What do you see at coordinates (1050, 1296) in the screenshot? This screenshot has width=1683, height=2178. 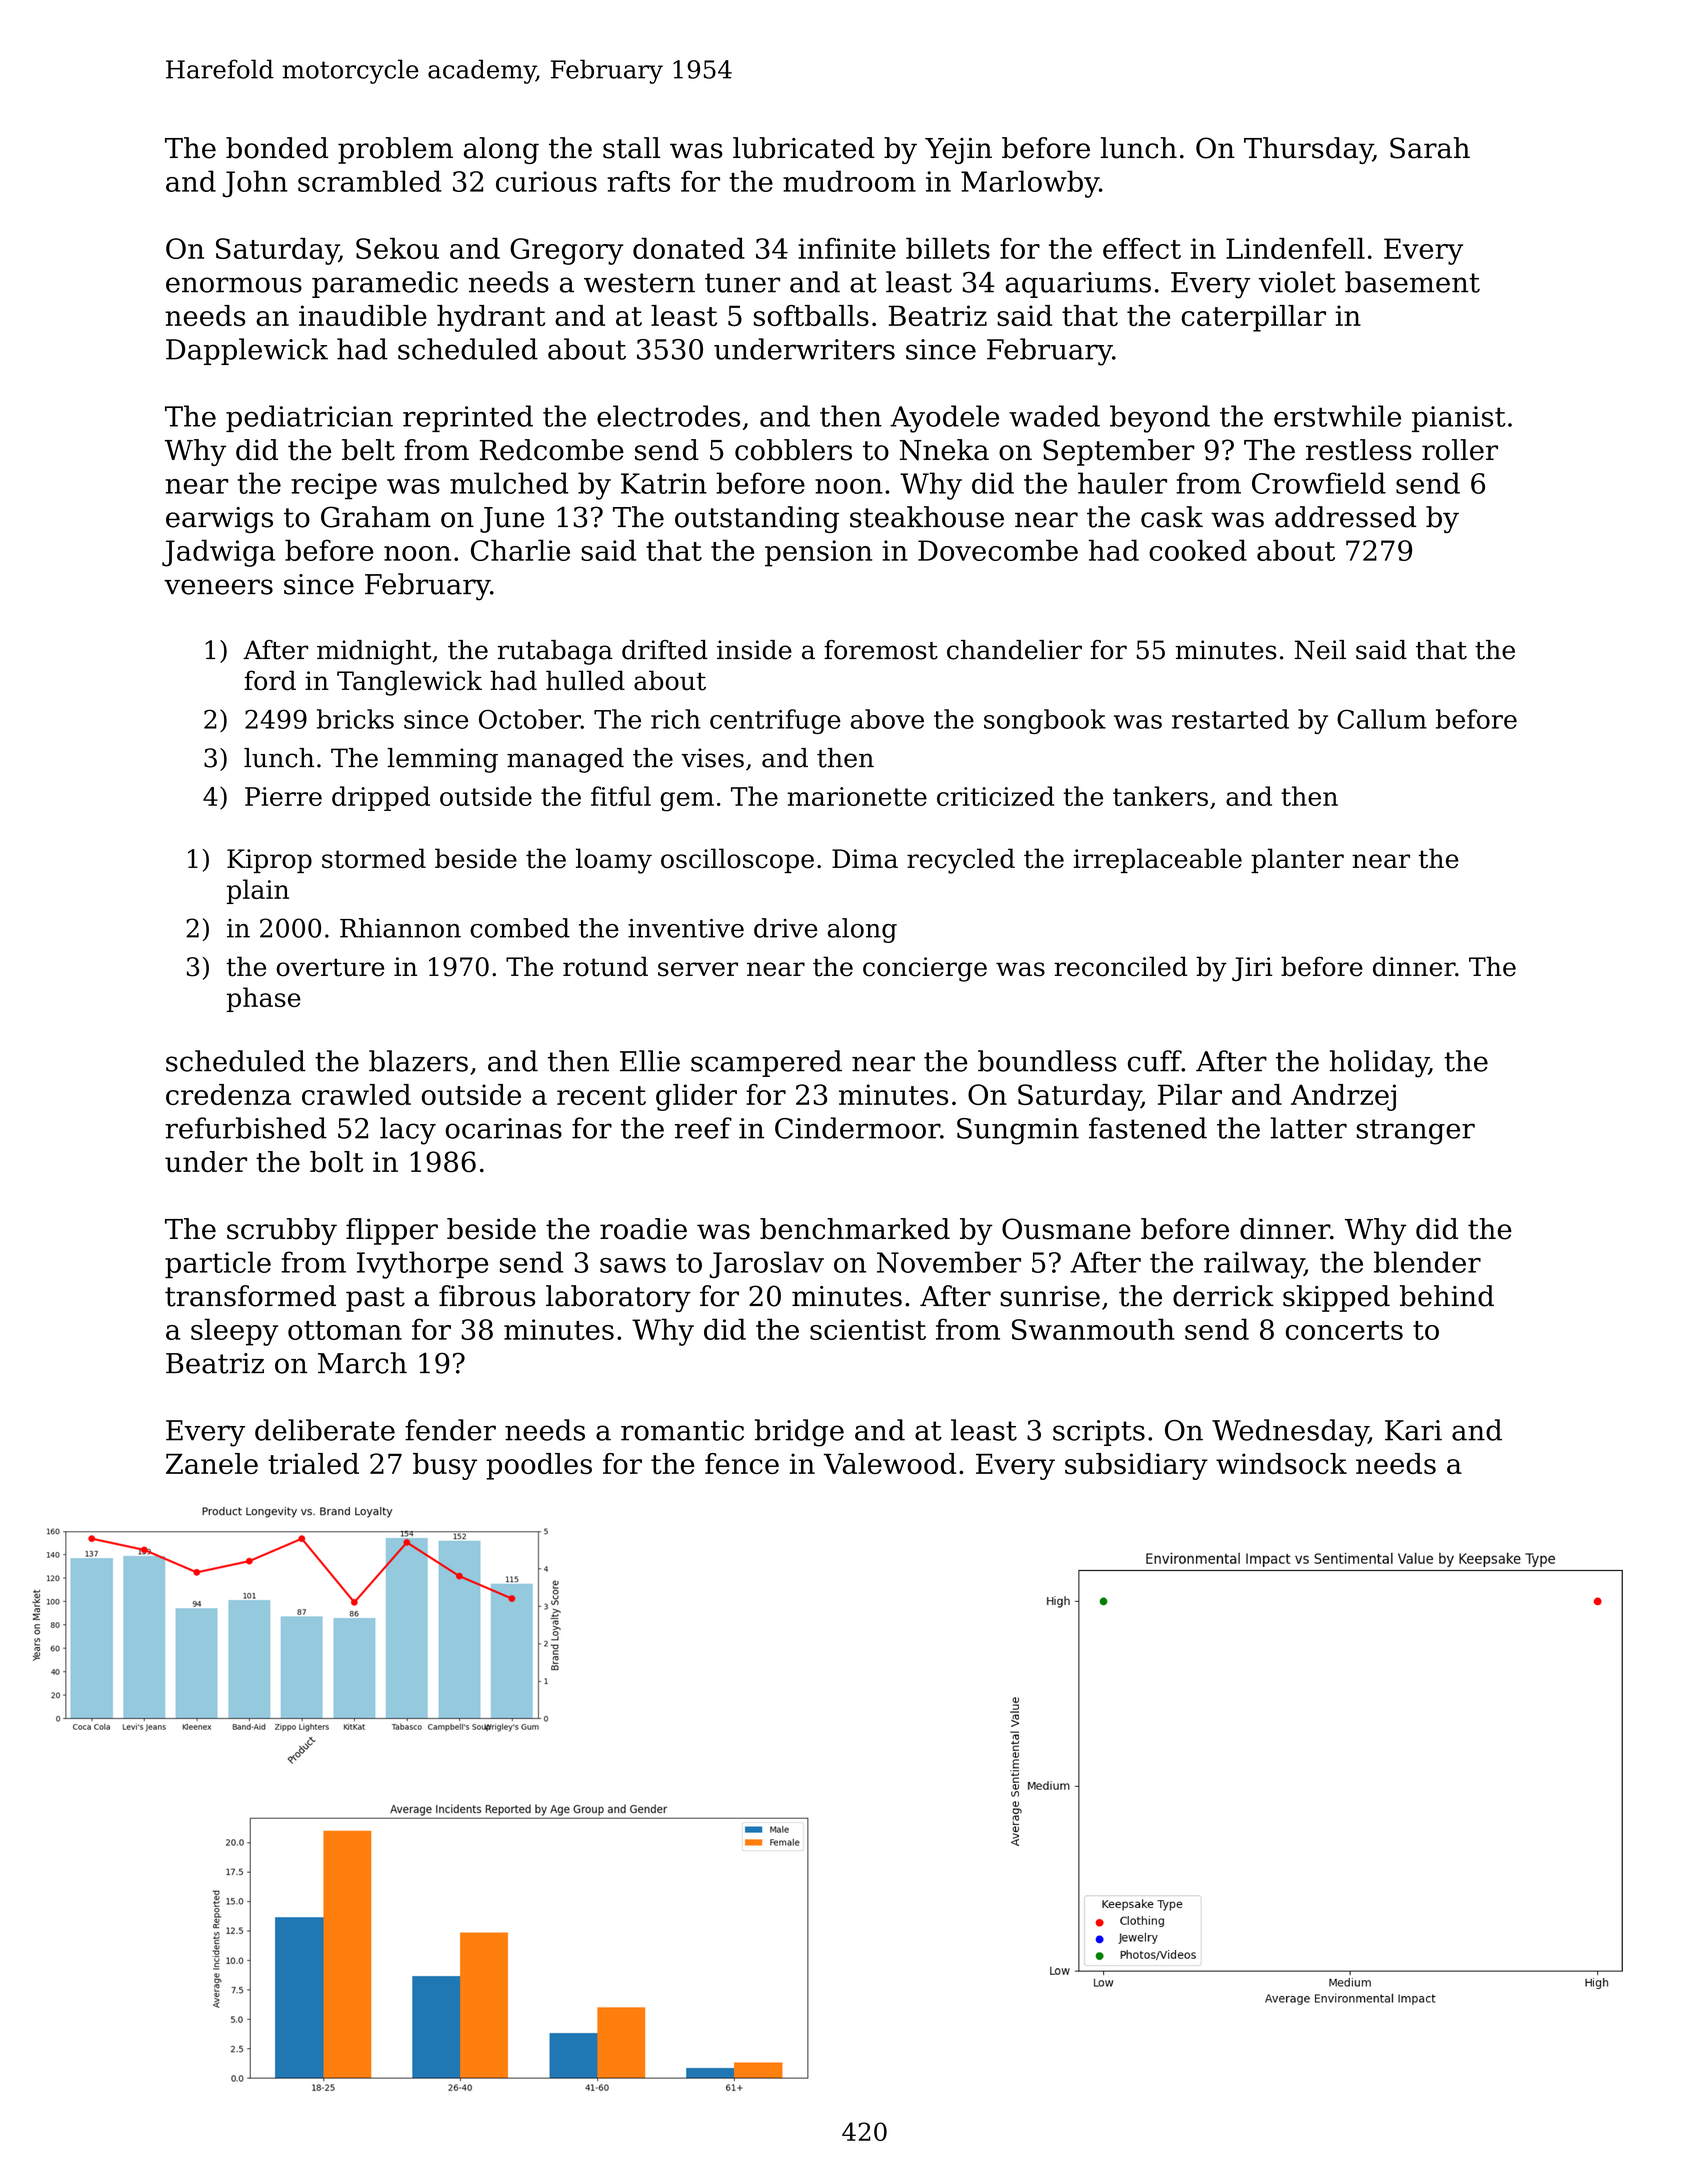 I see `sunrise` at bounding box center [1050, 1296].
